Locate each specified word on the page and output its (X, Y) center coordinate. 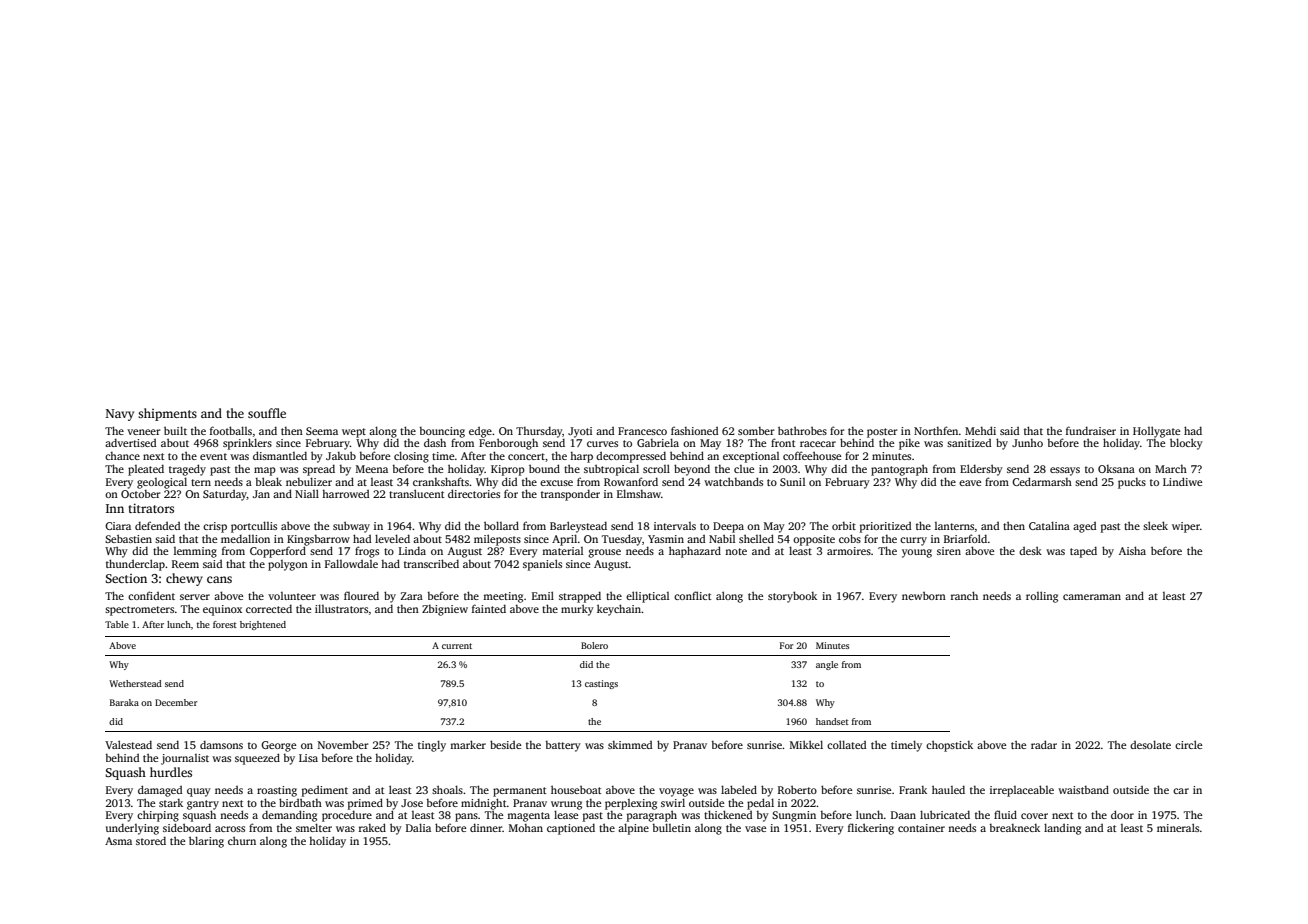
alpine (633, 829)
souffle (267, 413)
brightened (263, 625)
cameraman (1092, 597)
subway (351, 527)
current (457, 646)
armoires (849, 551)
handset (832, 721)
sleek (1155, 525)
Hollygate (1156, 432)
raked (372, 827)
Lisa (308, 758)
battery (563, 746)
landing (1062, 829)
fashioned (694, 430)
